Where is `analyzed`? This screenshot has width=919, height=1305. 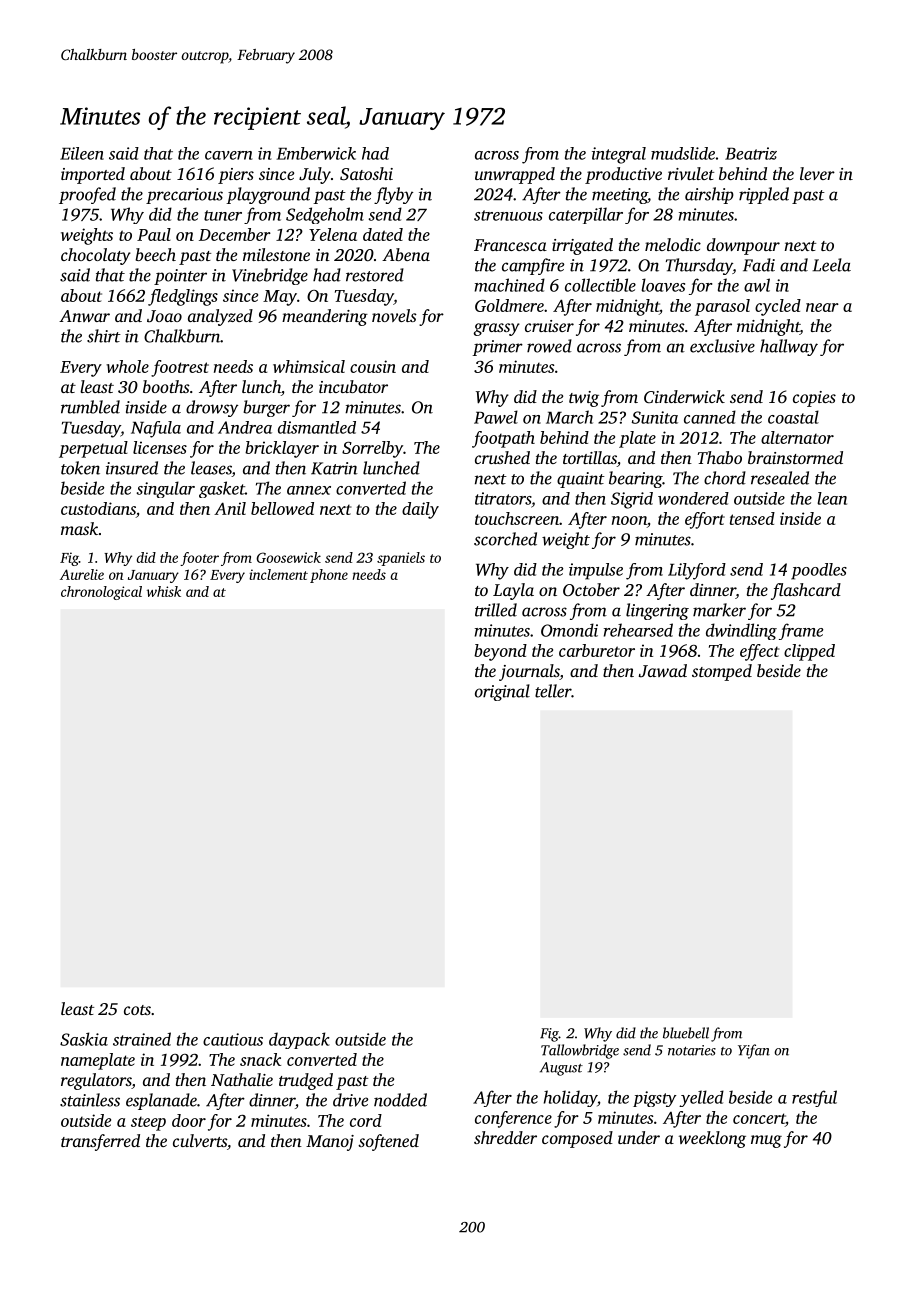 analyzed is located at coordinates (220, 317).
